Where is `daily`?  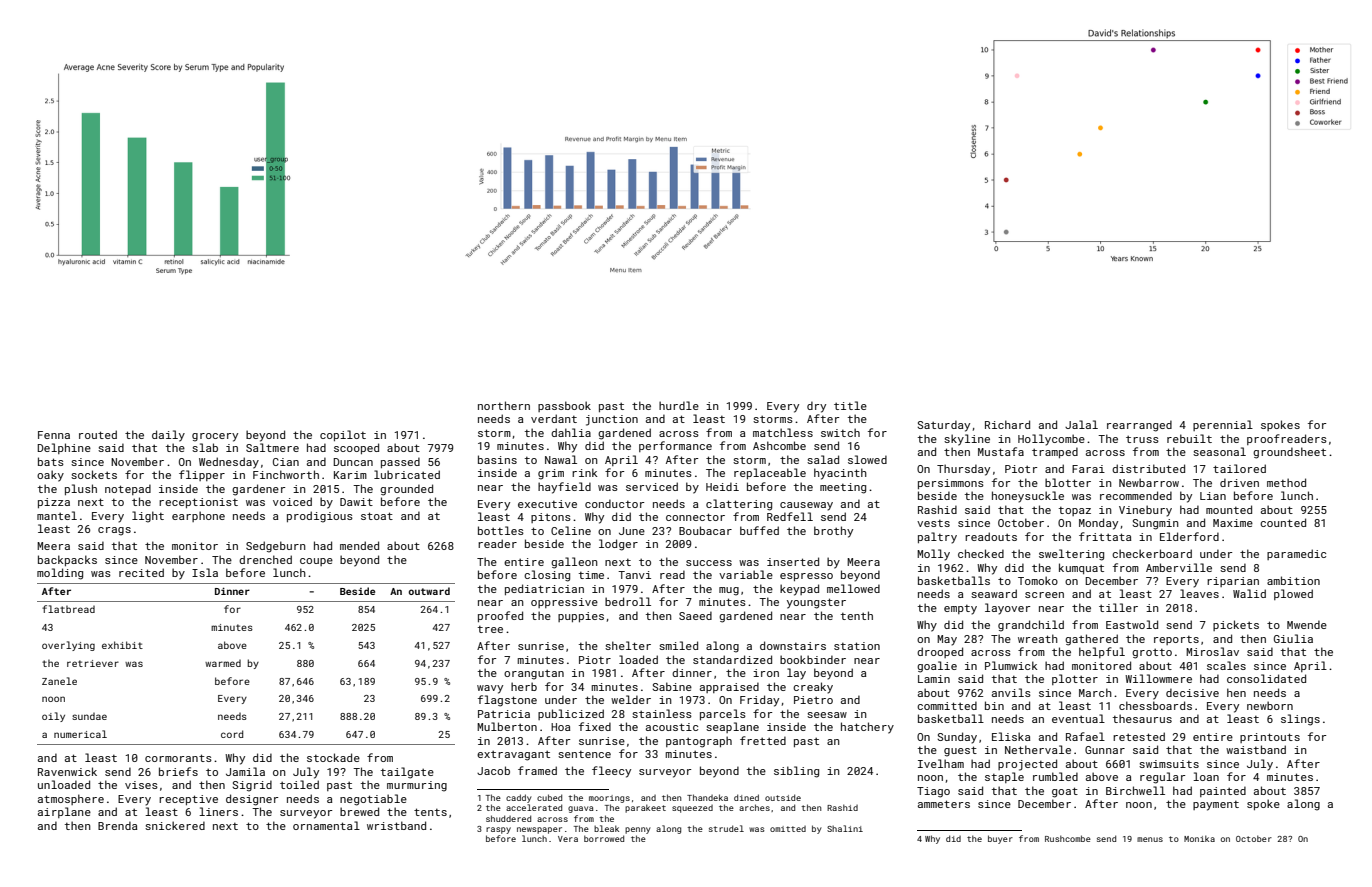 daily is located at coordinates (168, 436).
